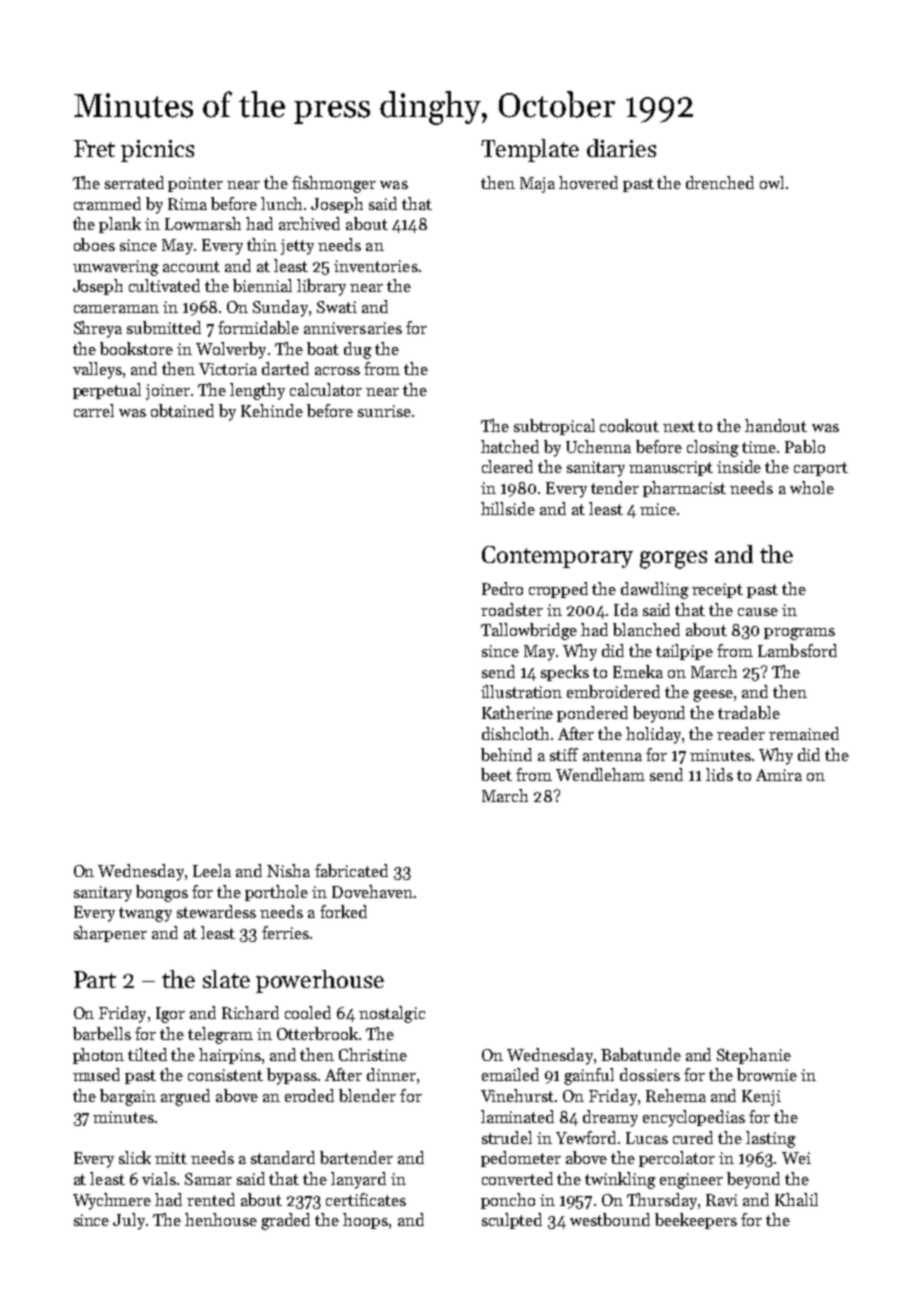 This screenshot has width=924, height=1308. Describe the element at coordinates (720, 182) in the screenshot. I see `drenched` at that location.
